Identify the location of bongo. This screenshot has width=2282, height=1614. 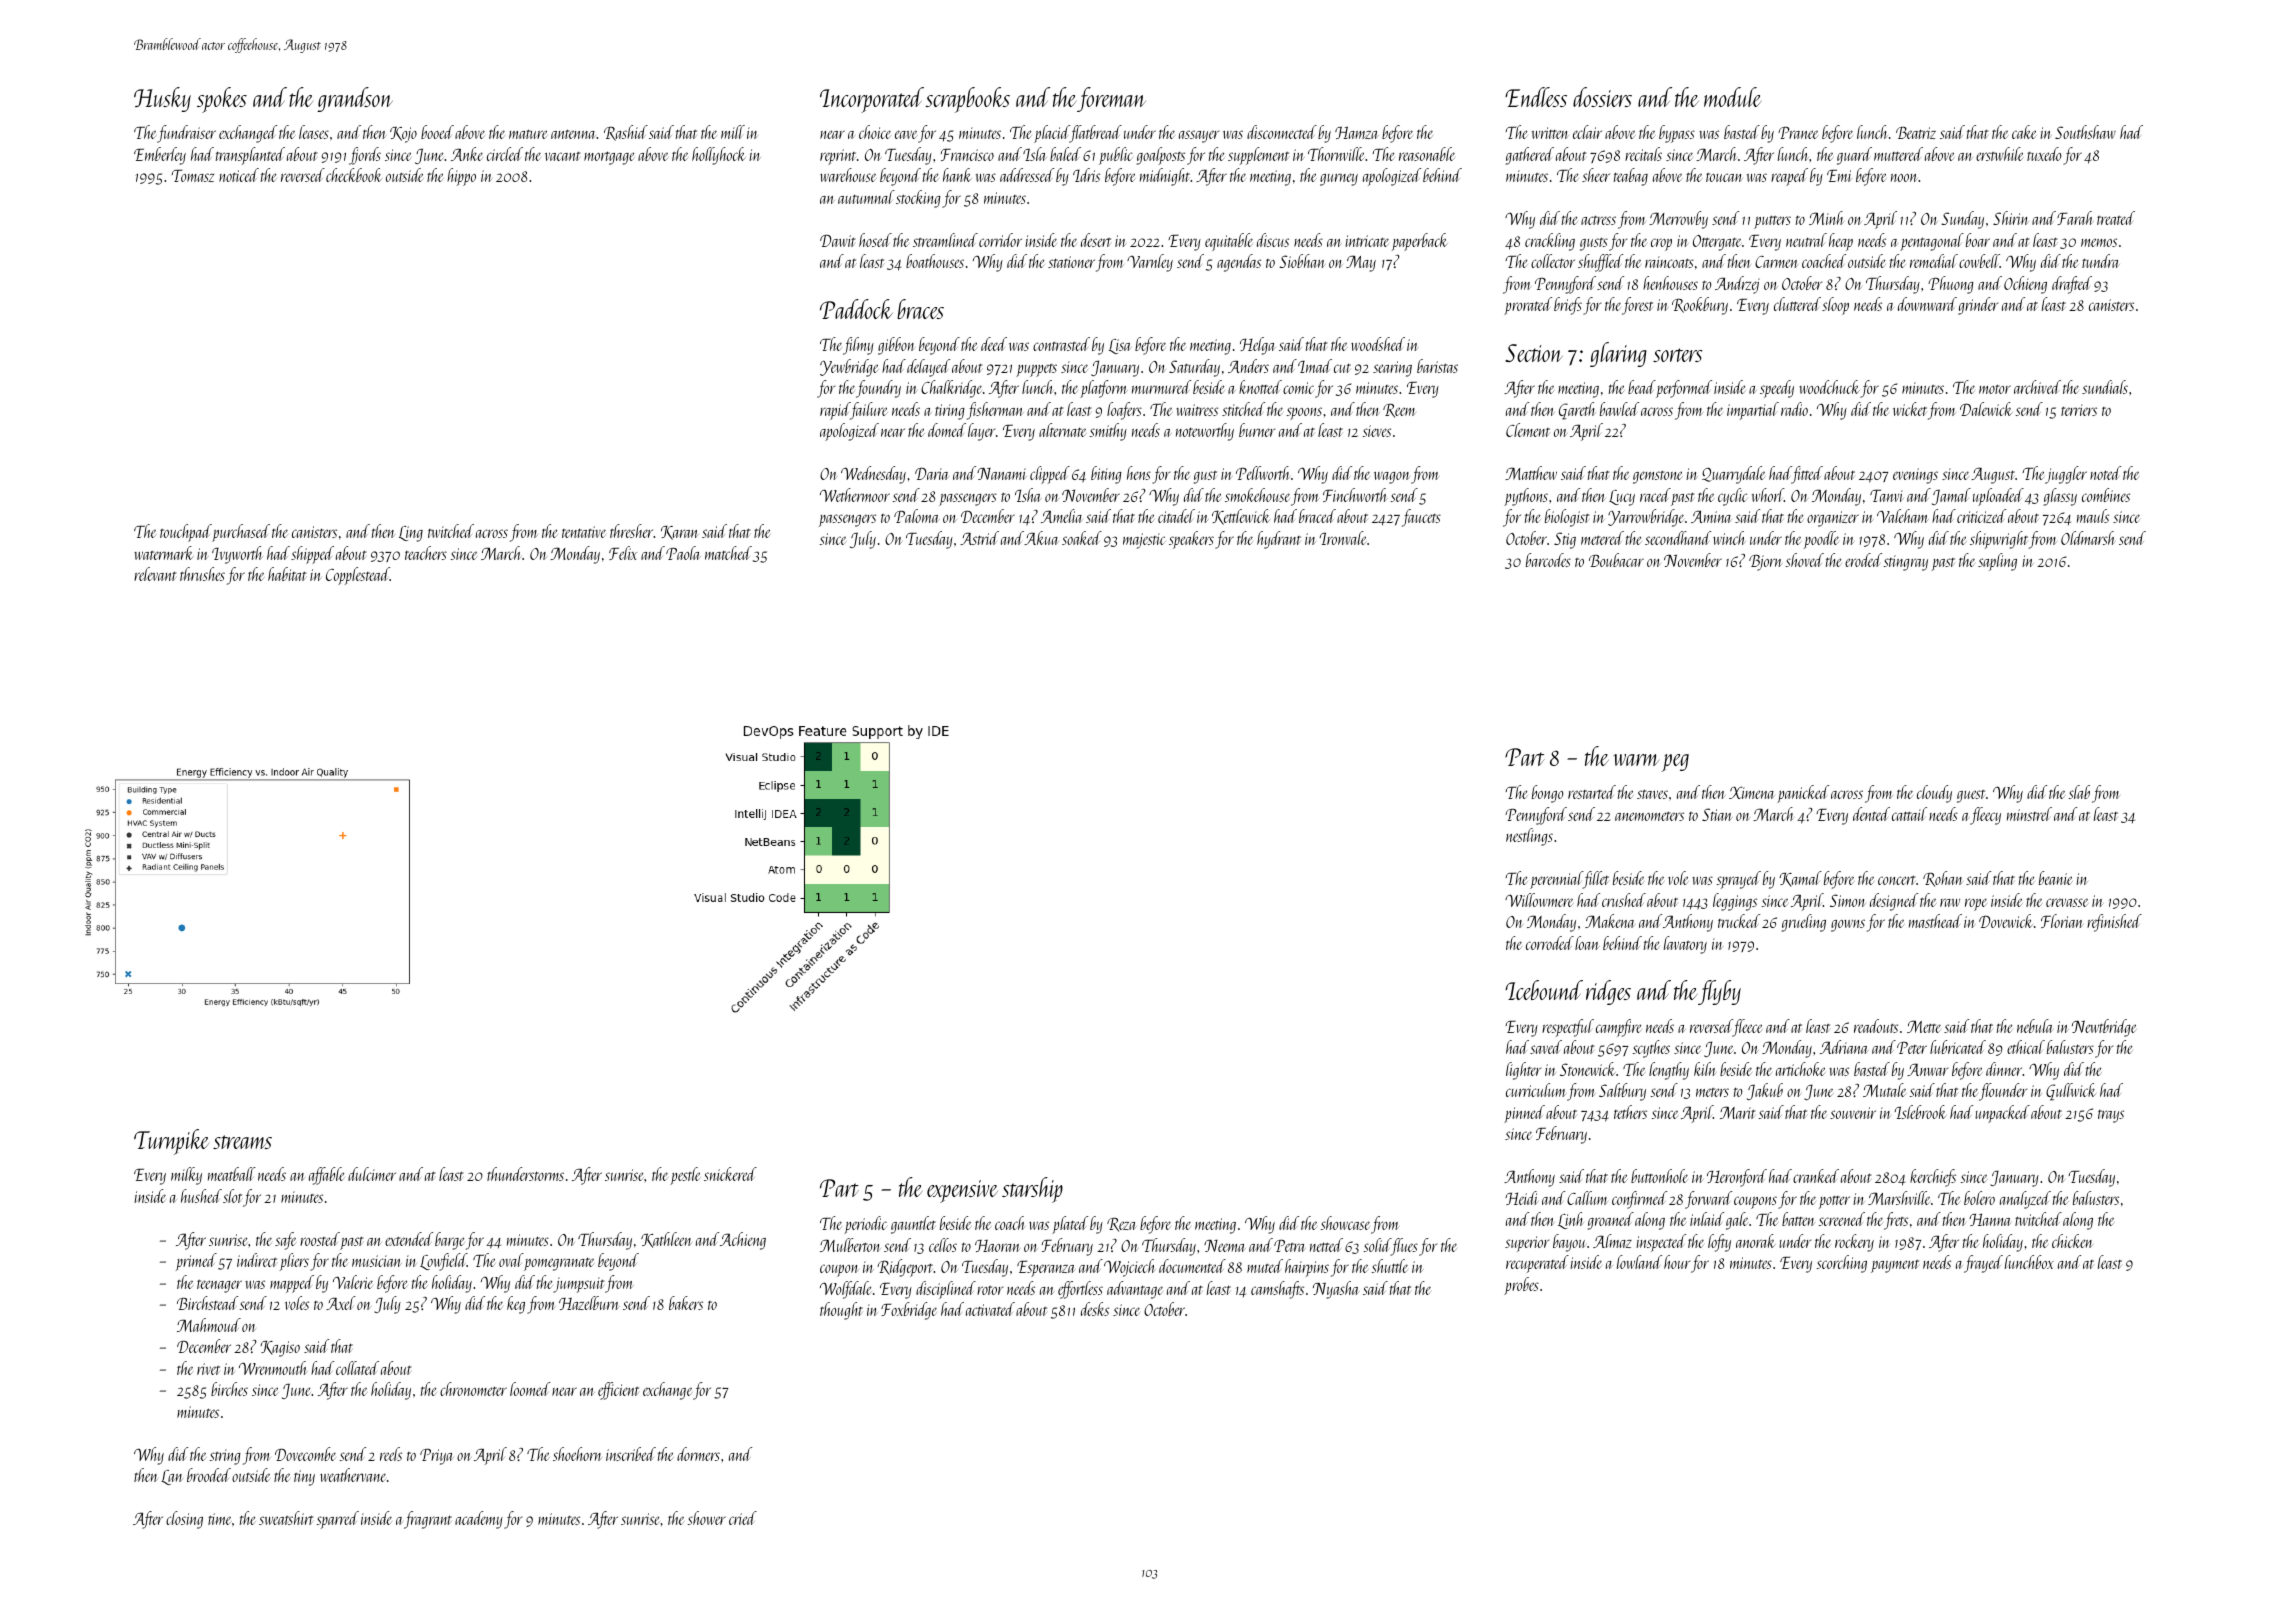
(1548, 794).
